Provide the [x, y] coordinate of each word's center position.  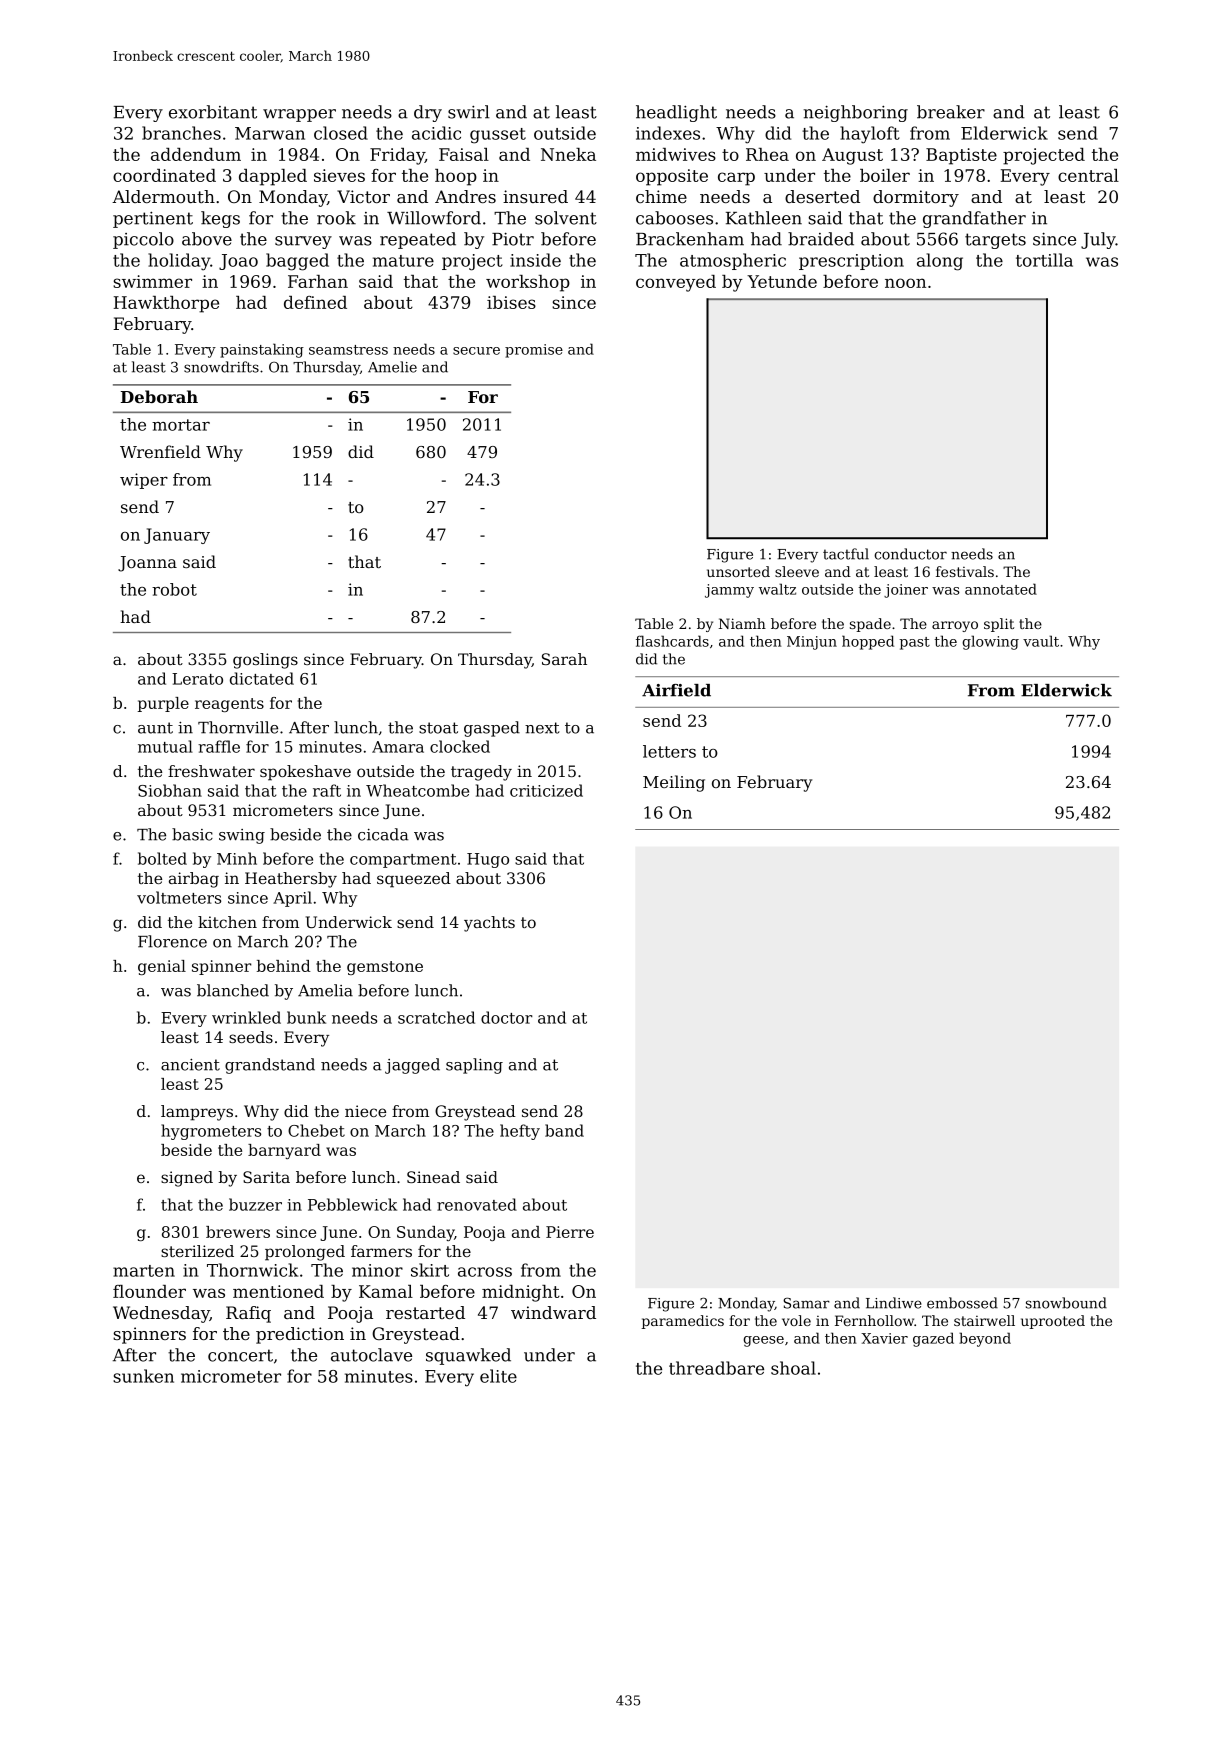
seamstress [348, 350]
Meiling [674, 783]
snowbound [1066, 1303]
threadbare [716, 1368]
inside [535, 260]
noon [905, 283]
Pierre [570, 1232]
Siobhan [170, 790]
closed [341, 133]
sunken [143, 1376]
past [914, 643]
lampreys [197, 1113]
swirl [469, 112]
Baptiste [961, 156]
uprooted [1053, 1322]
